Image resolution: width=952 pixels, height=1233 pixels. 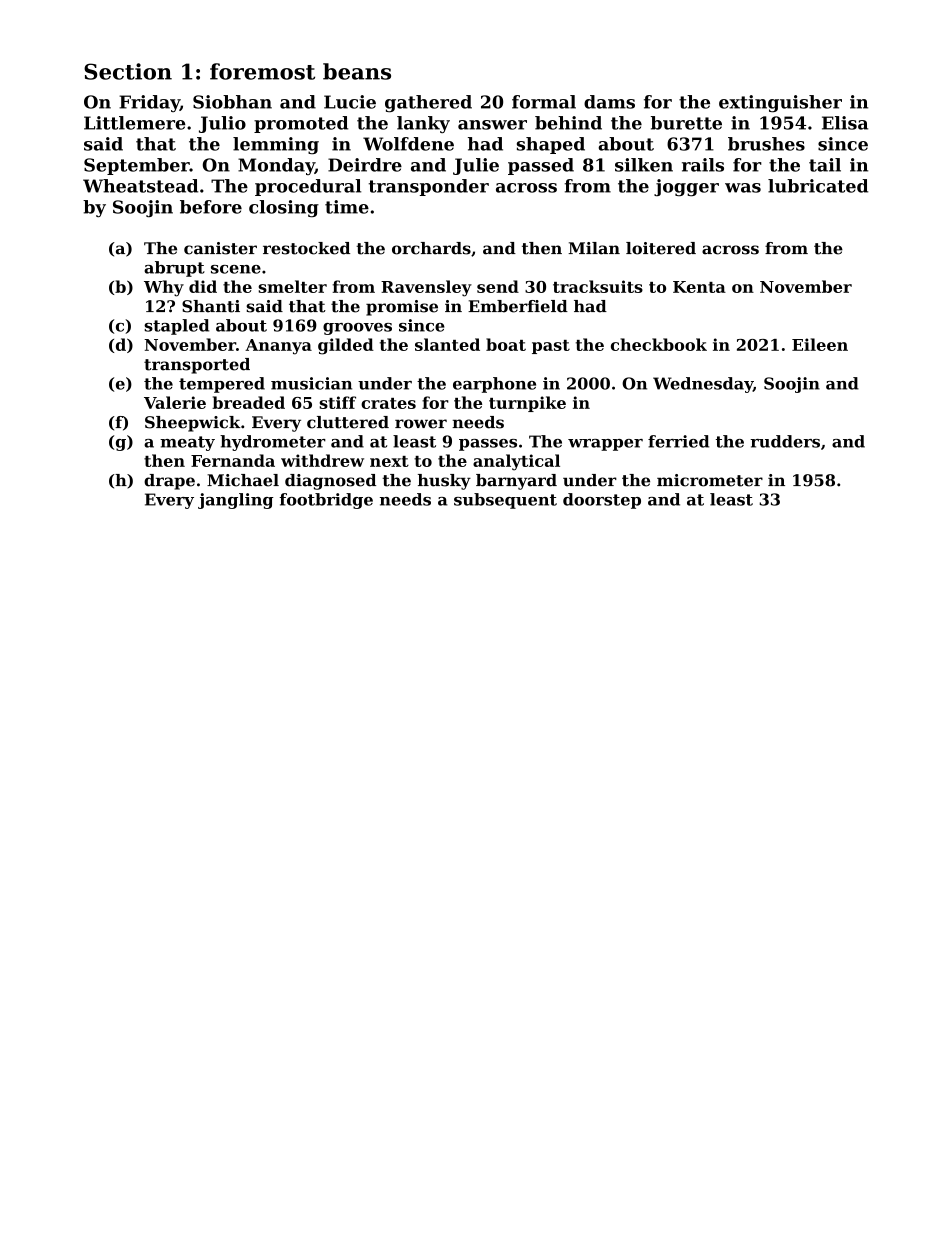 What do you see at coordinates (518, 306) in the screenshot?
I see `Emberfield` at bounding box center [518, 306].
